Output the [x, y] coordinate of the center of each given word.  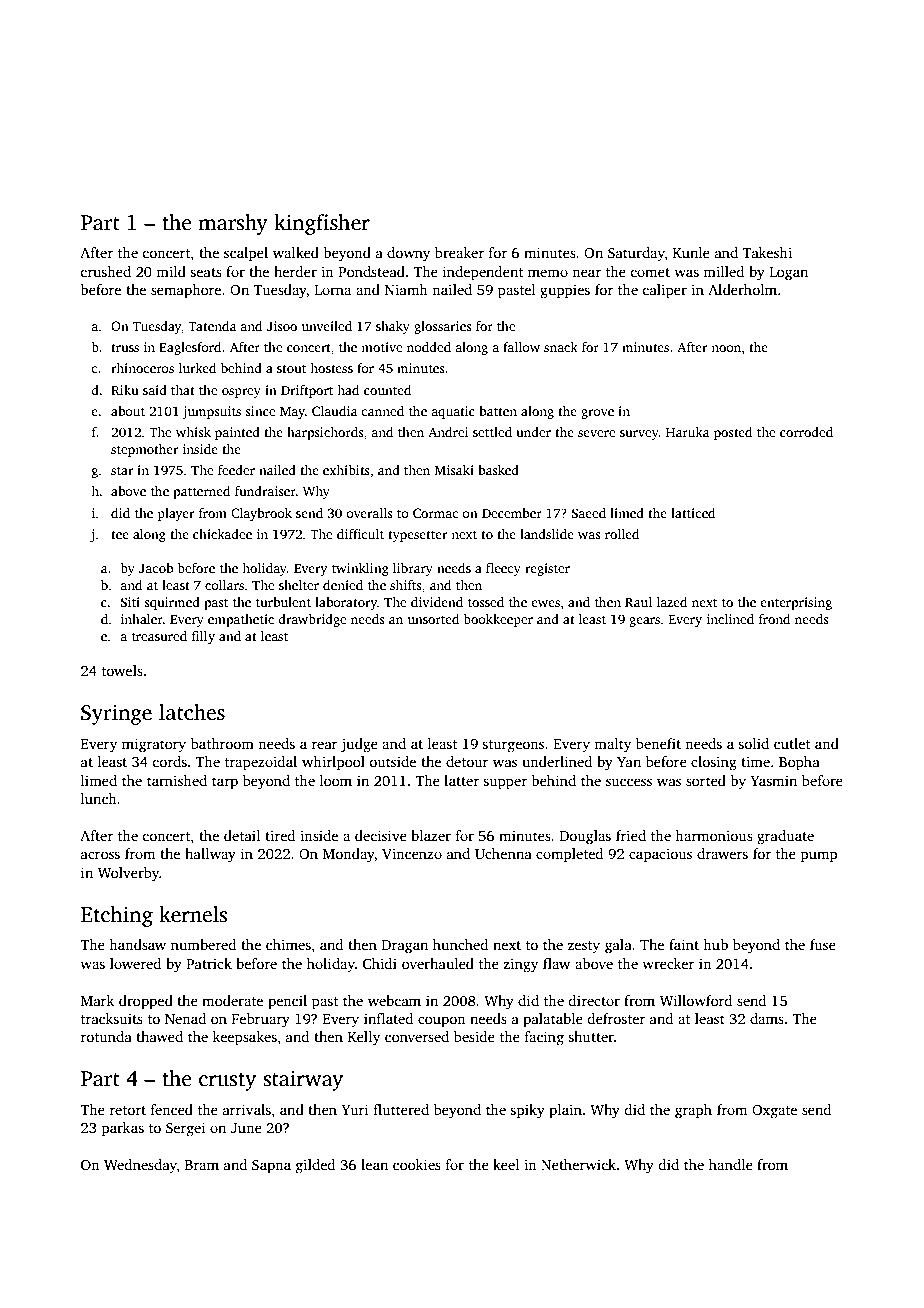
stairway [303, 1080]
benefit [658, 743]
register [547, 569]
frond [774, 619]
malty [612, 745]
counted [387, 390]
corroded [806, 432]
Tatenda [212, 326]
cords [170, 761]
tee [120, 535]
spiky [527, 1111]
